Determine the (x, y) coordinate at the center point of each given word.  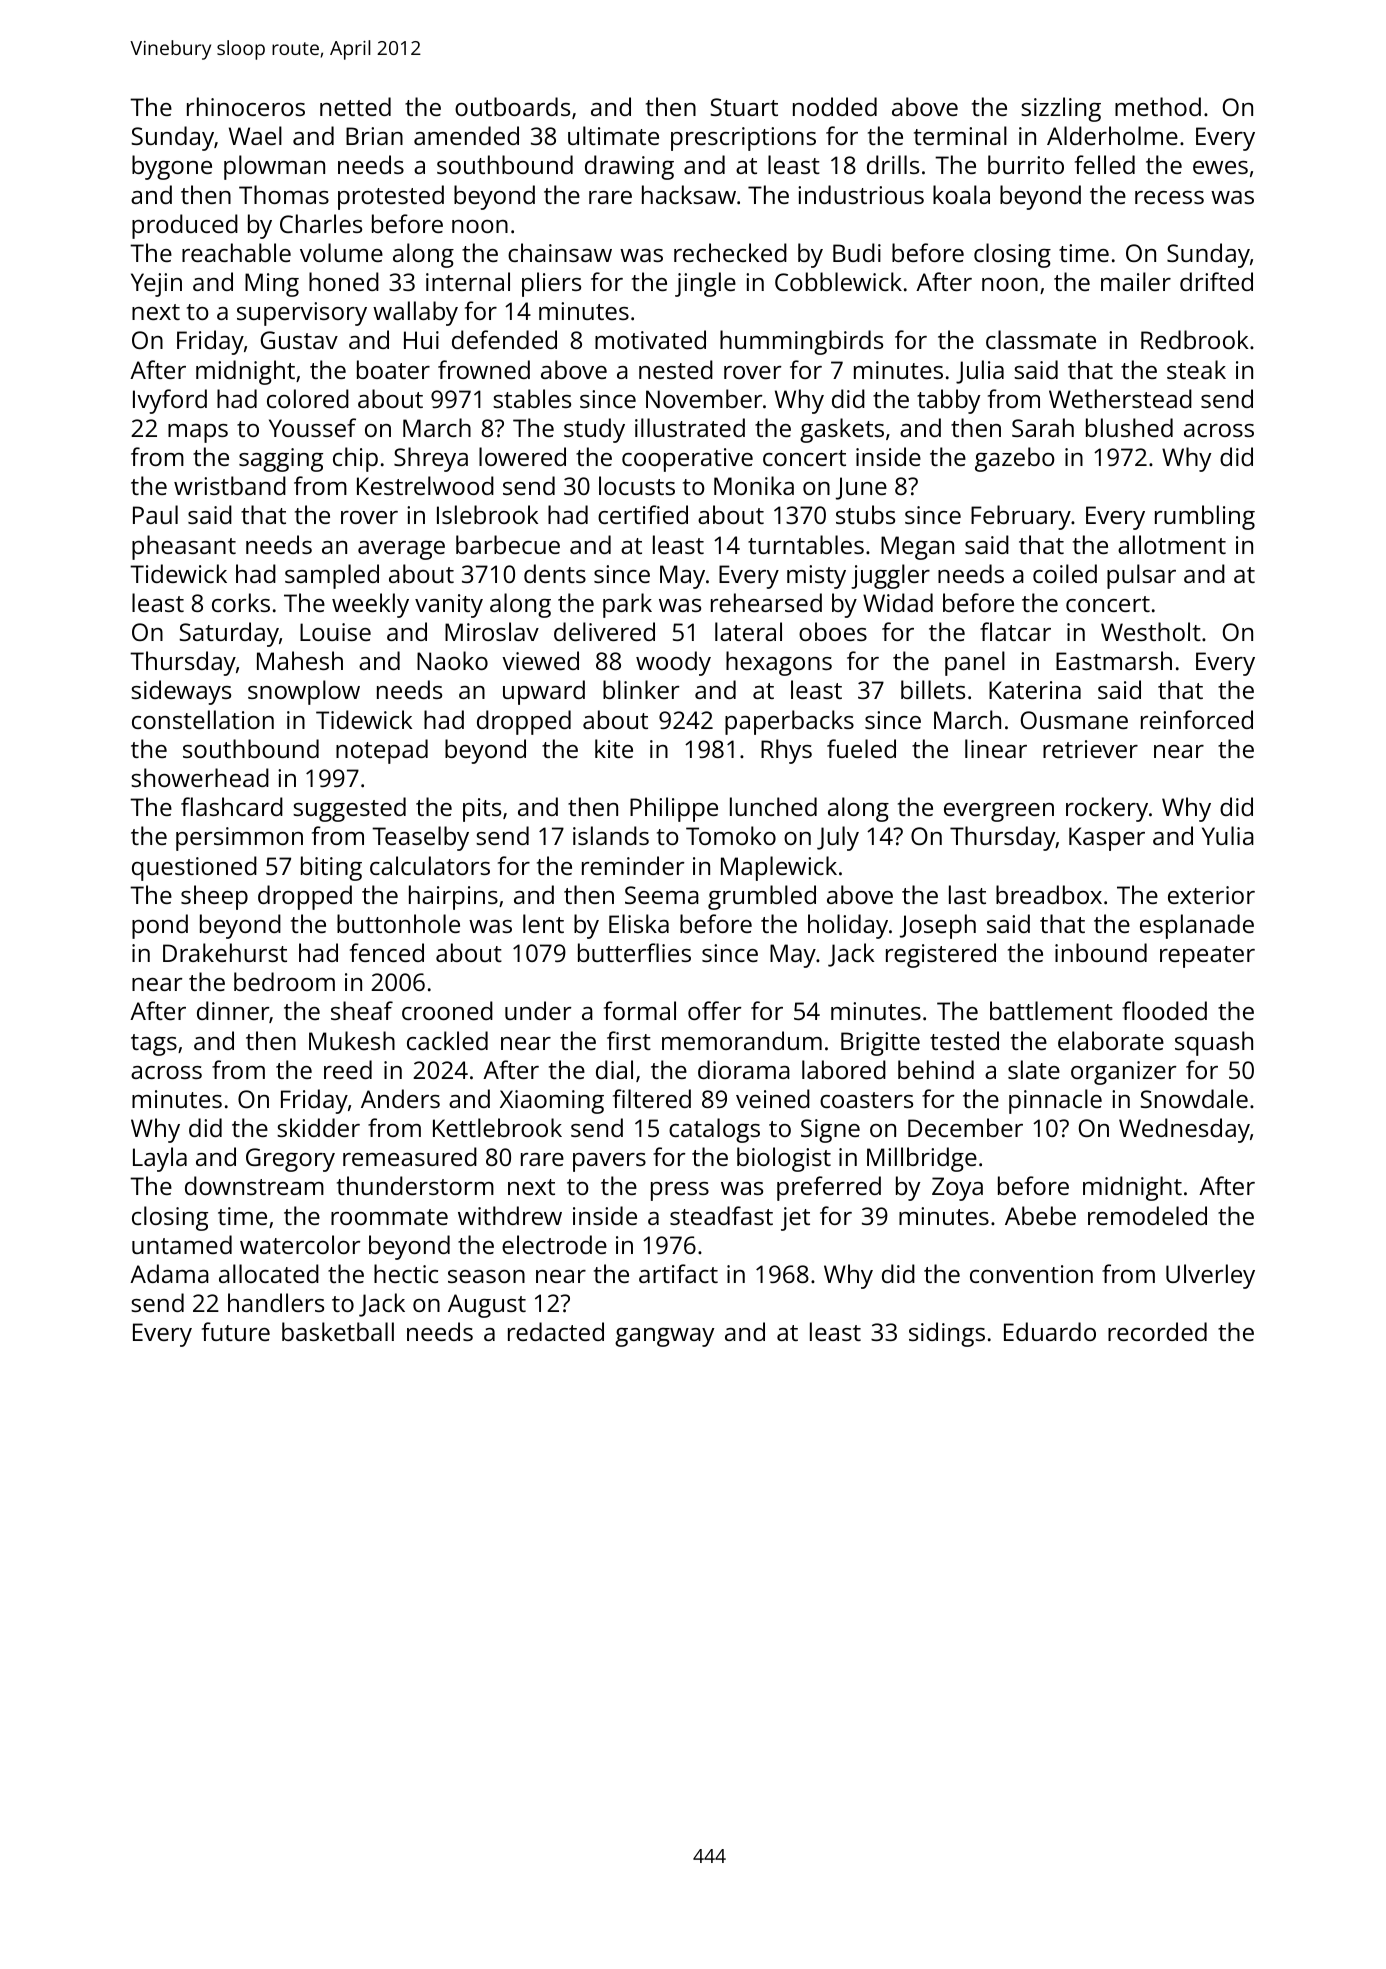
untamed (182, 1244)
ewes (1220, 167)
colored (308, 398)
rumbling (1205, 517)
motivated (650, 339)
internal (468, 281)
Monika (754, 485)
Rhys (786, 751)
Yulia (1228, 835)
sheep (214, 897)
